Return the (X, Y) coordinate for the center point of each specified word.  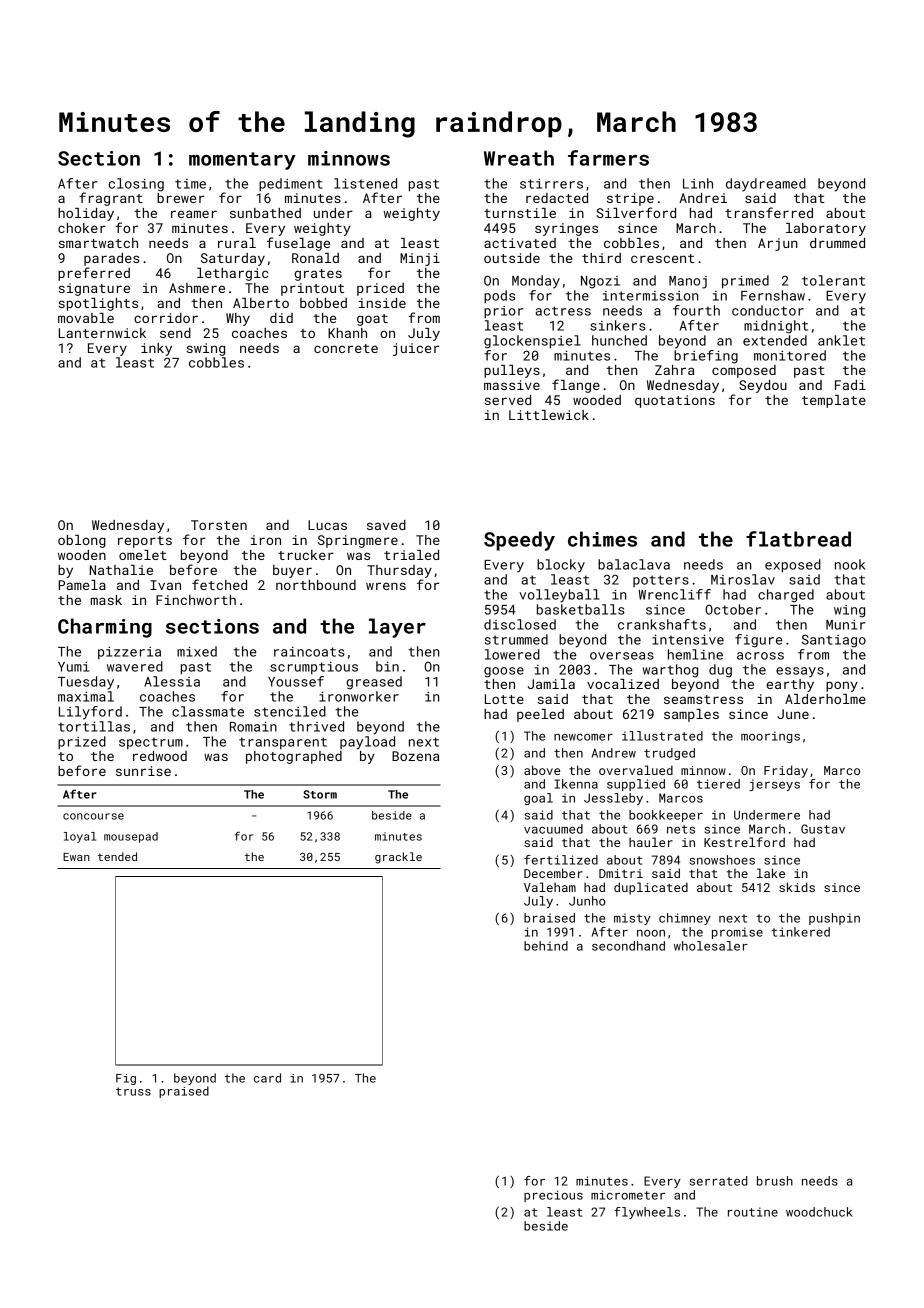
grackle (398, 858)
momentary (242, 161)
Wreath (519, 158)
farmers (608, 158)
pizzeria (129, 653)
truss (133, 1091)
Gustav (823, 829)
